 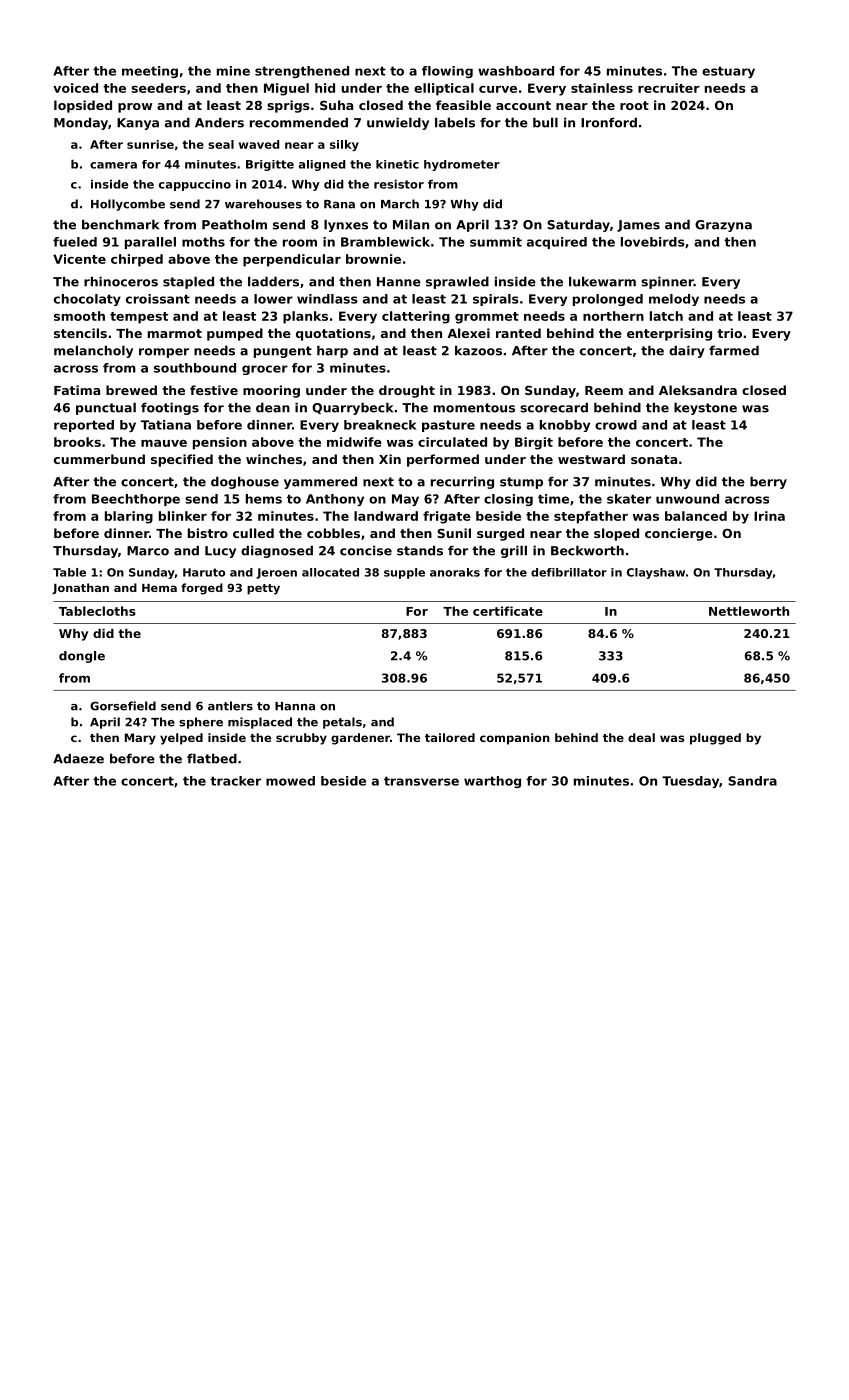 I want to click on labels, so click(x=455, y=122).
